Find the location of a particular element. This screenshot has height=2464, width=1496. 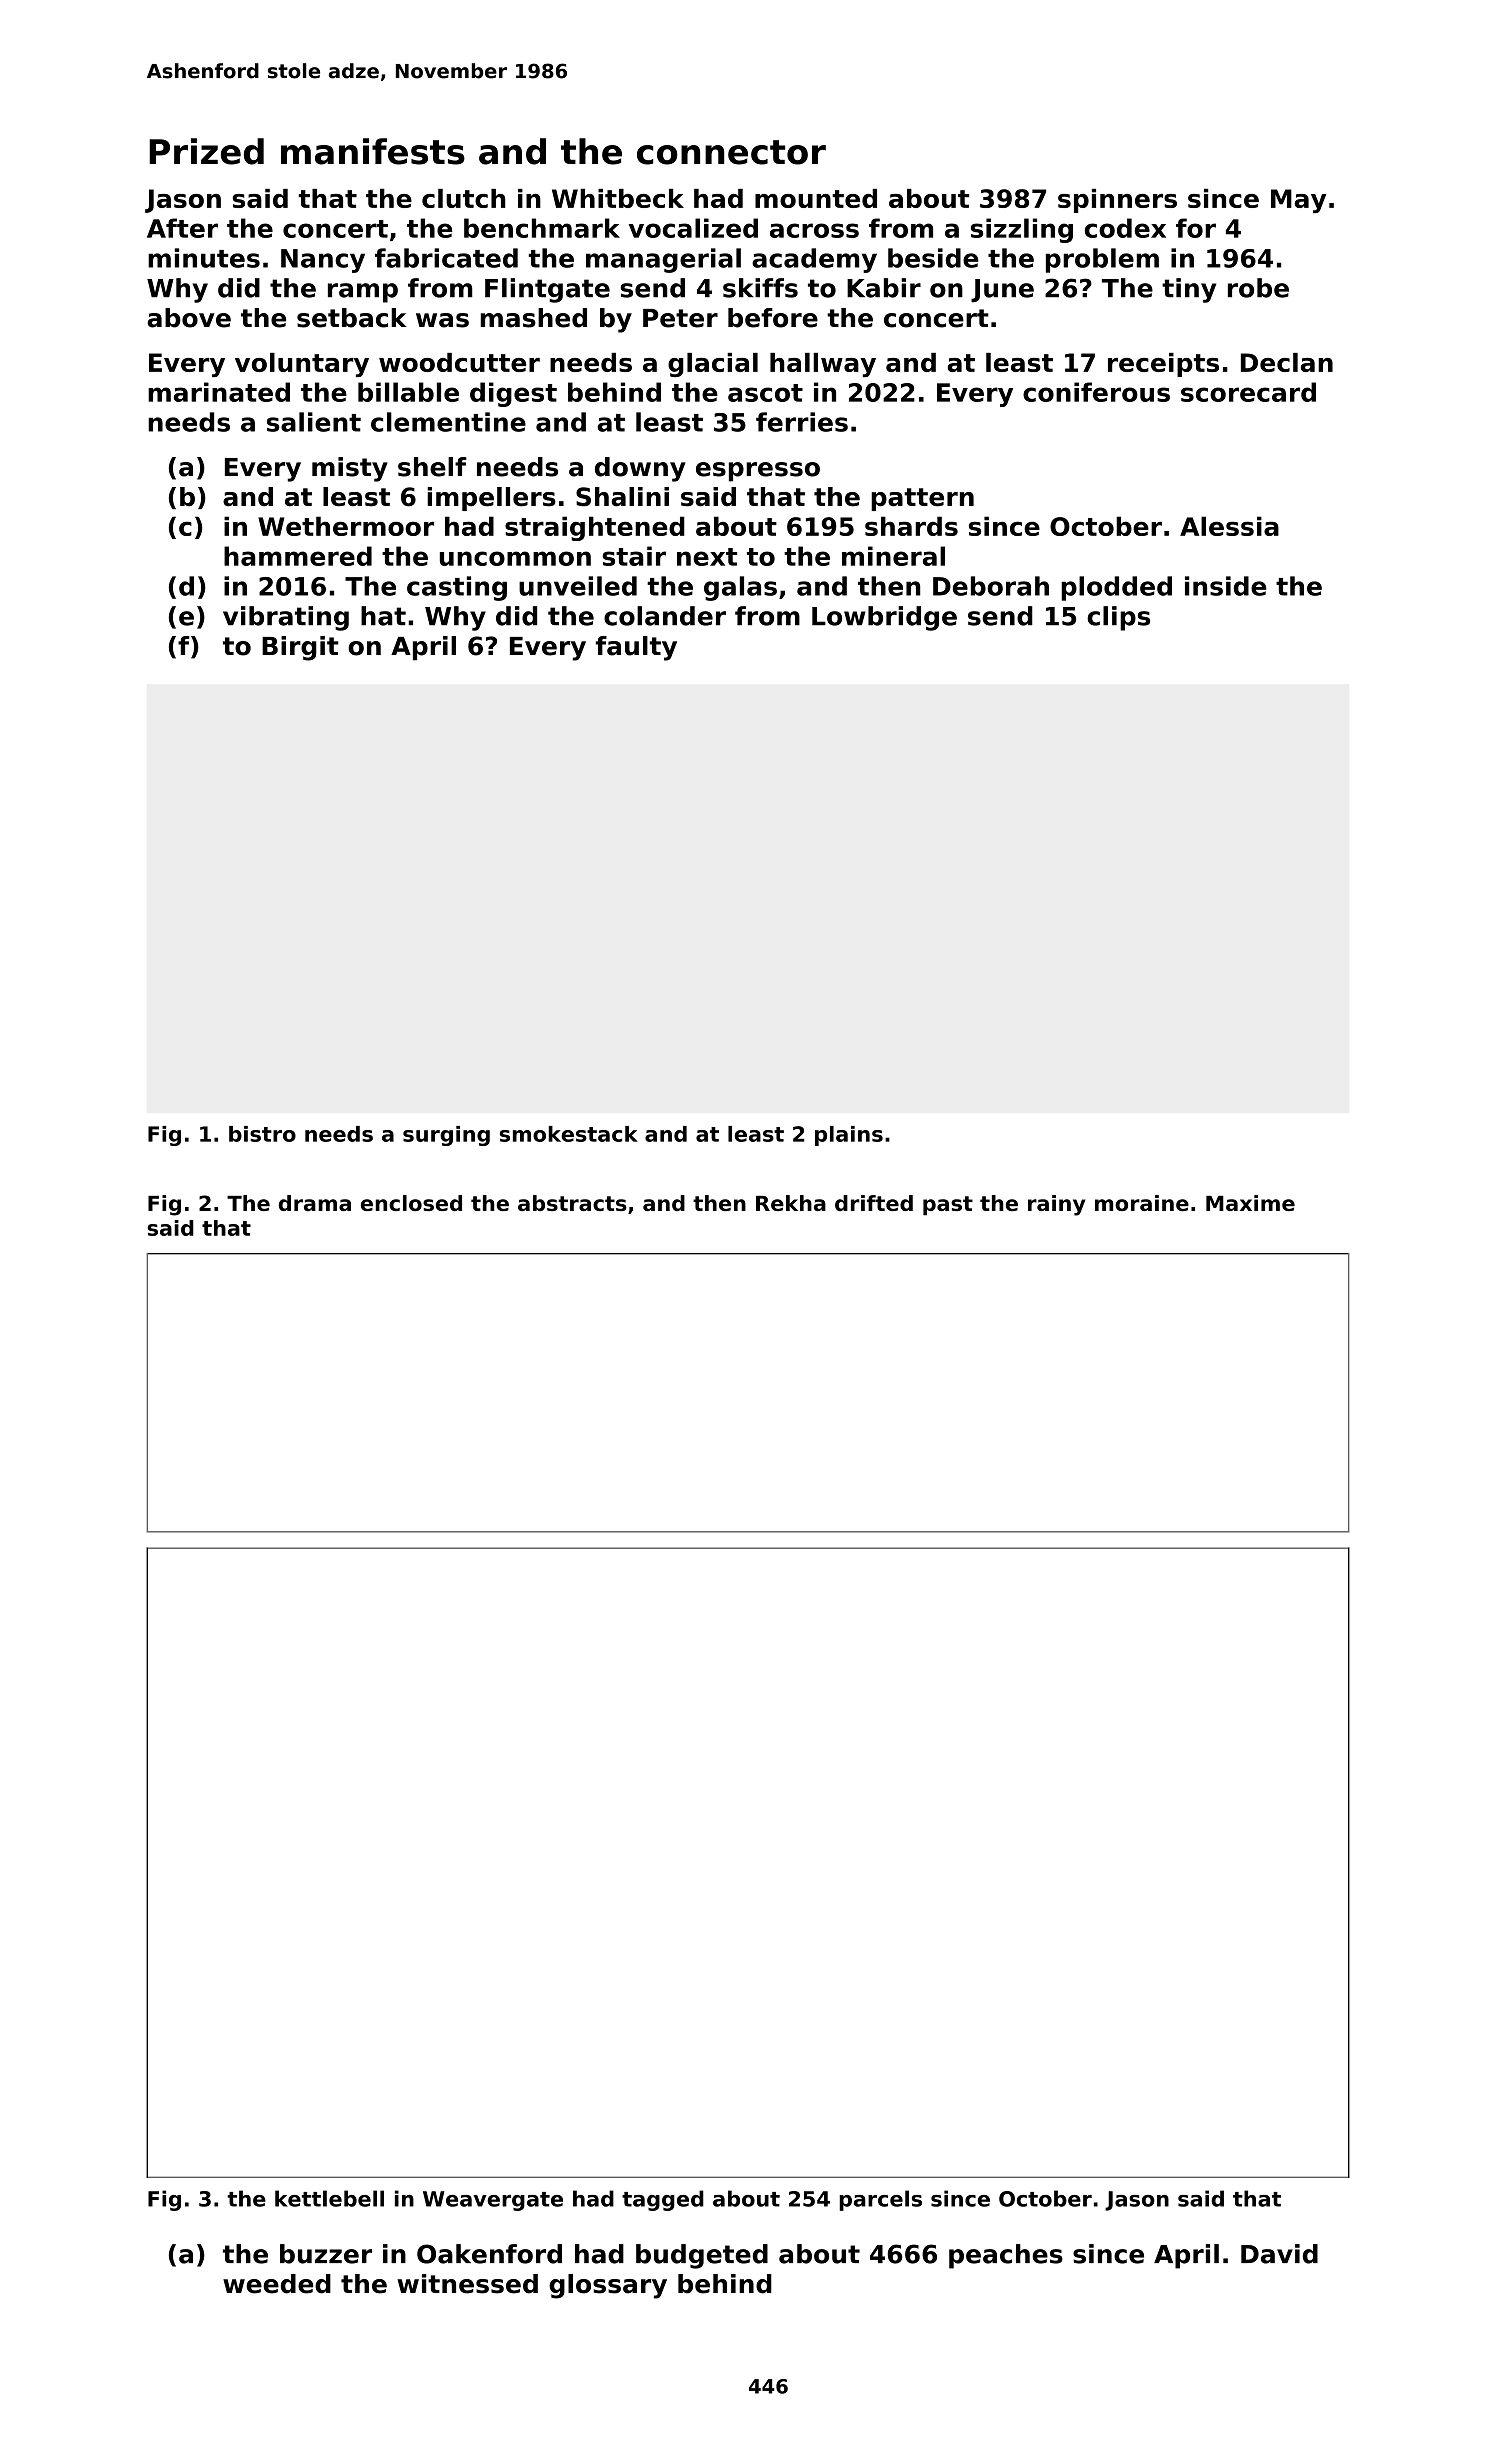

Weavergate is located at coordinates (493, 2201).
